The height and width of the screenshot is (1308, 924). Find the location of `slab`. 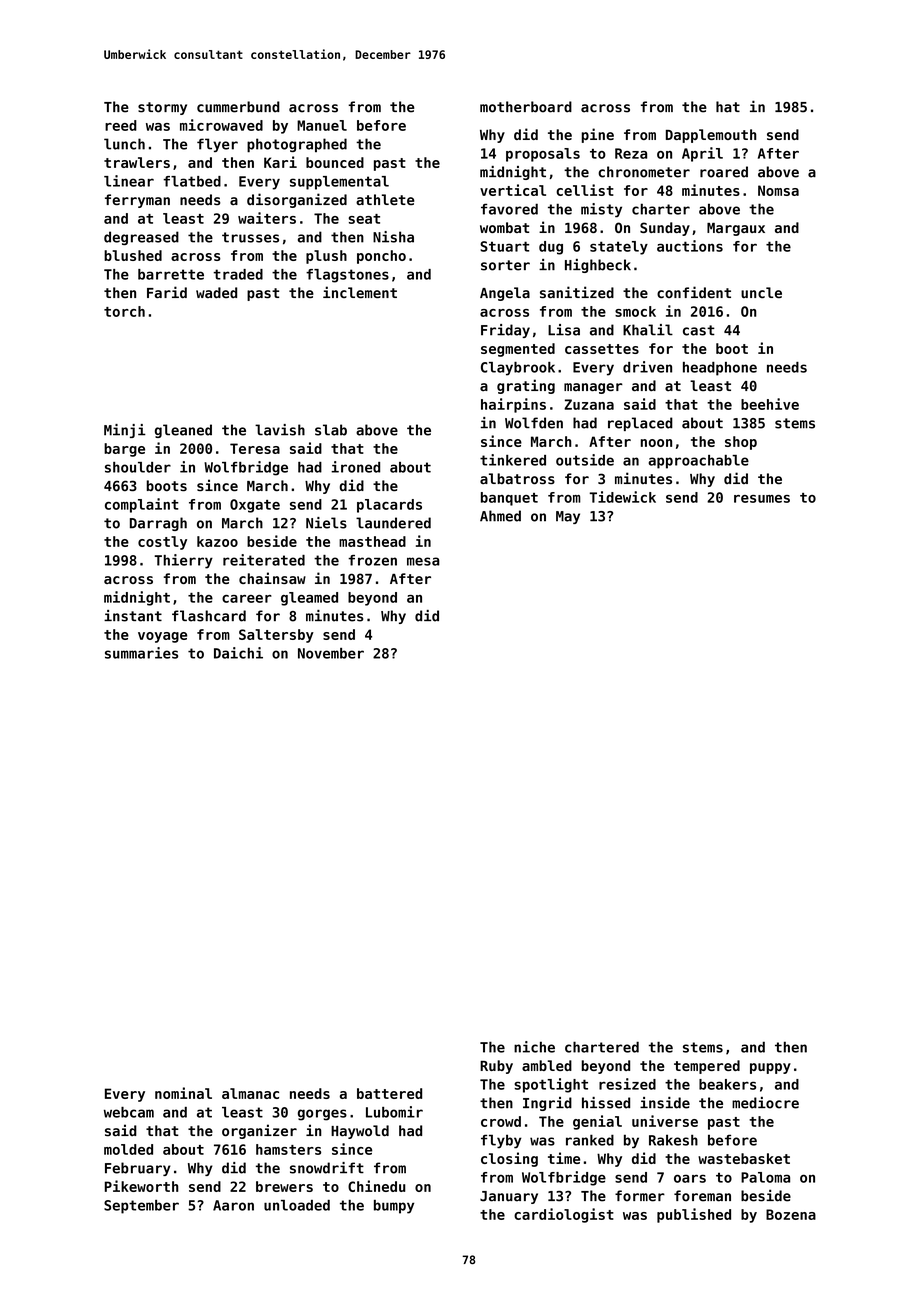

slab is located at coordinates (331, 430).
